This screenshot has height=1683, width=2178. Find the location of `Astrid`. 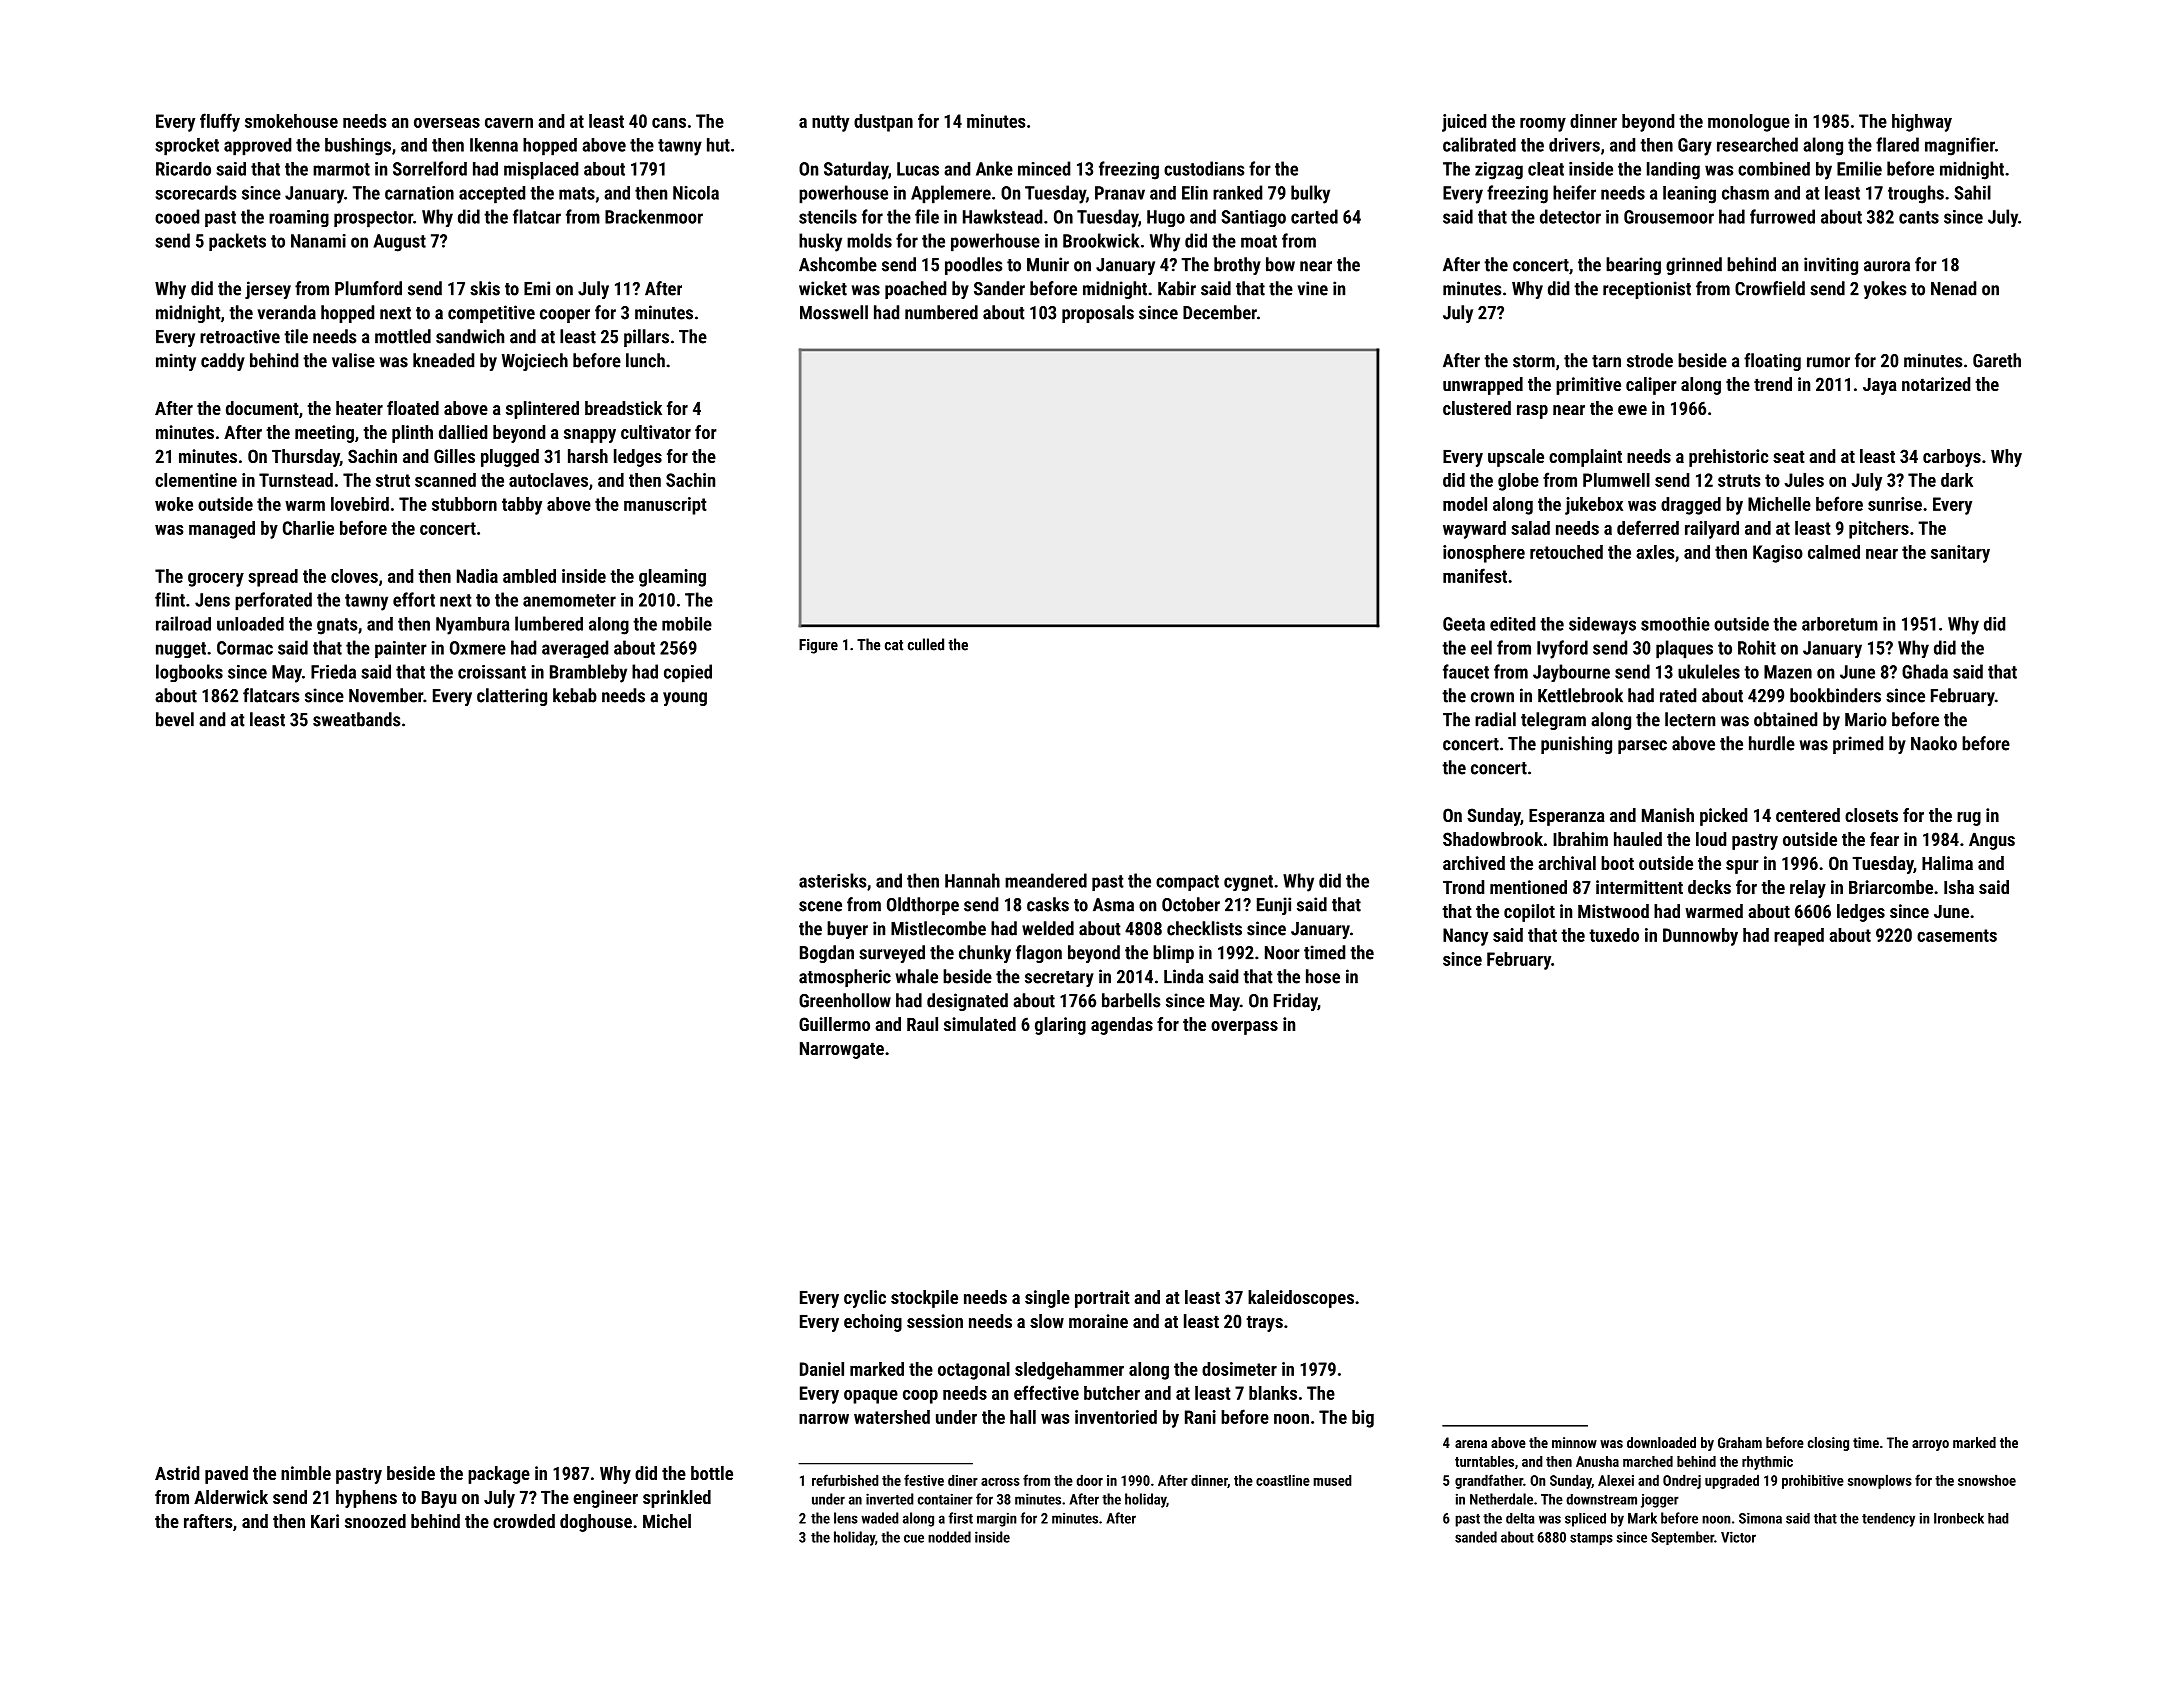

Astrid is located at coordinates (177, 1473).
